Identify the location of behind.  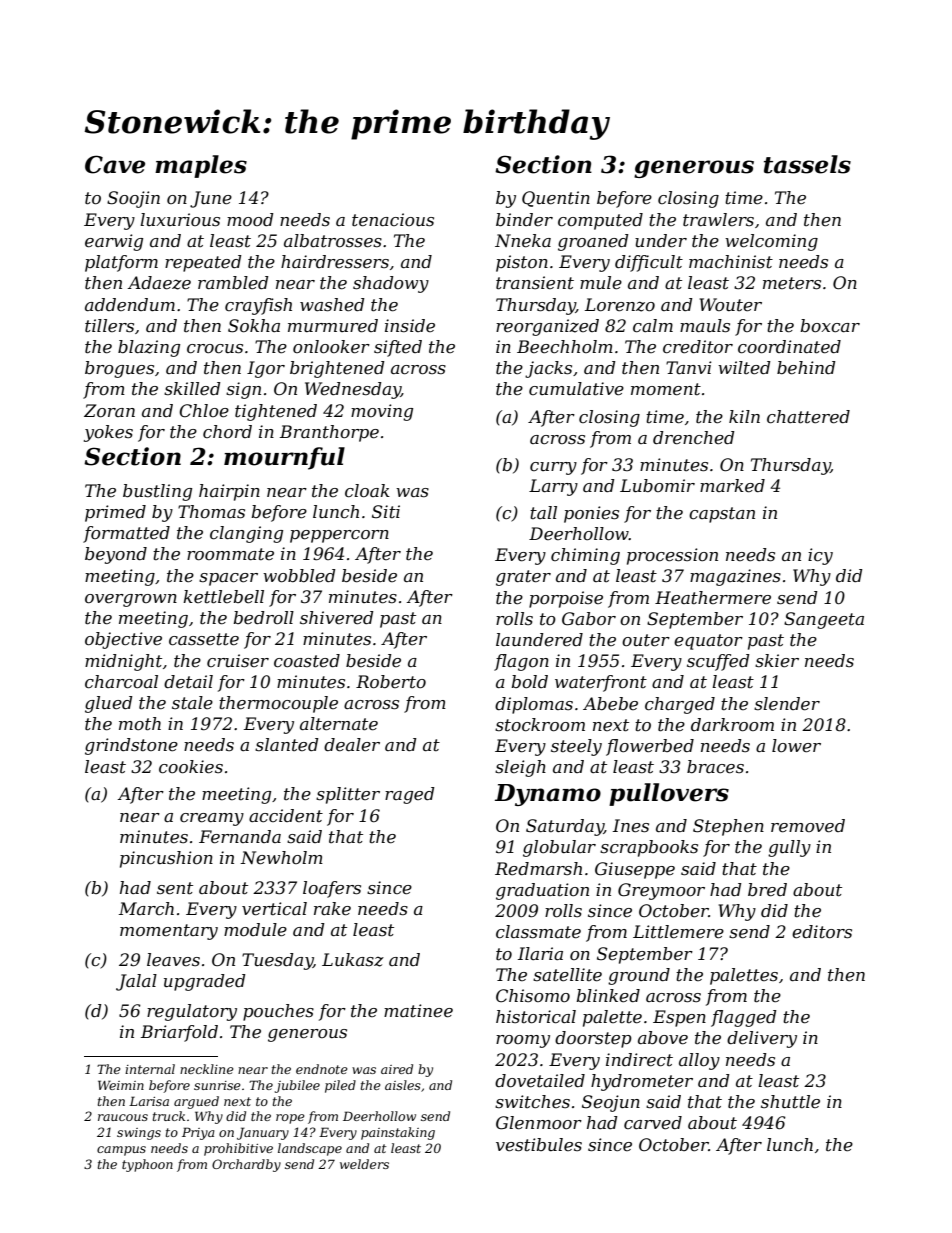
(806, 368).
